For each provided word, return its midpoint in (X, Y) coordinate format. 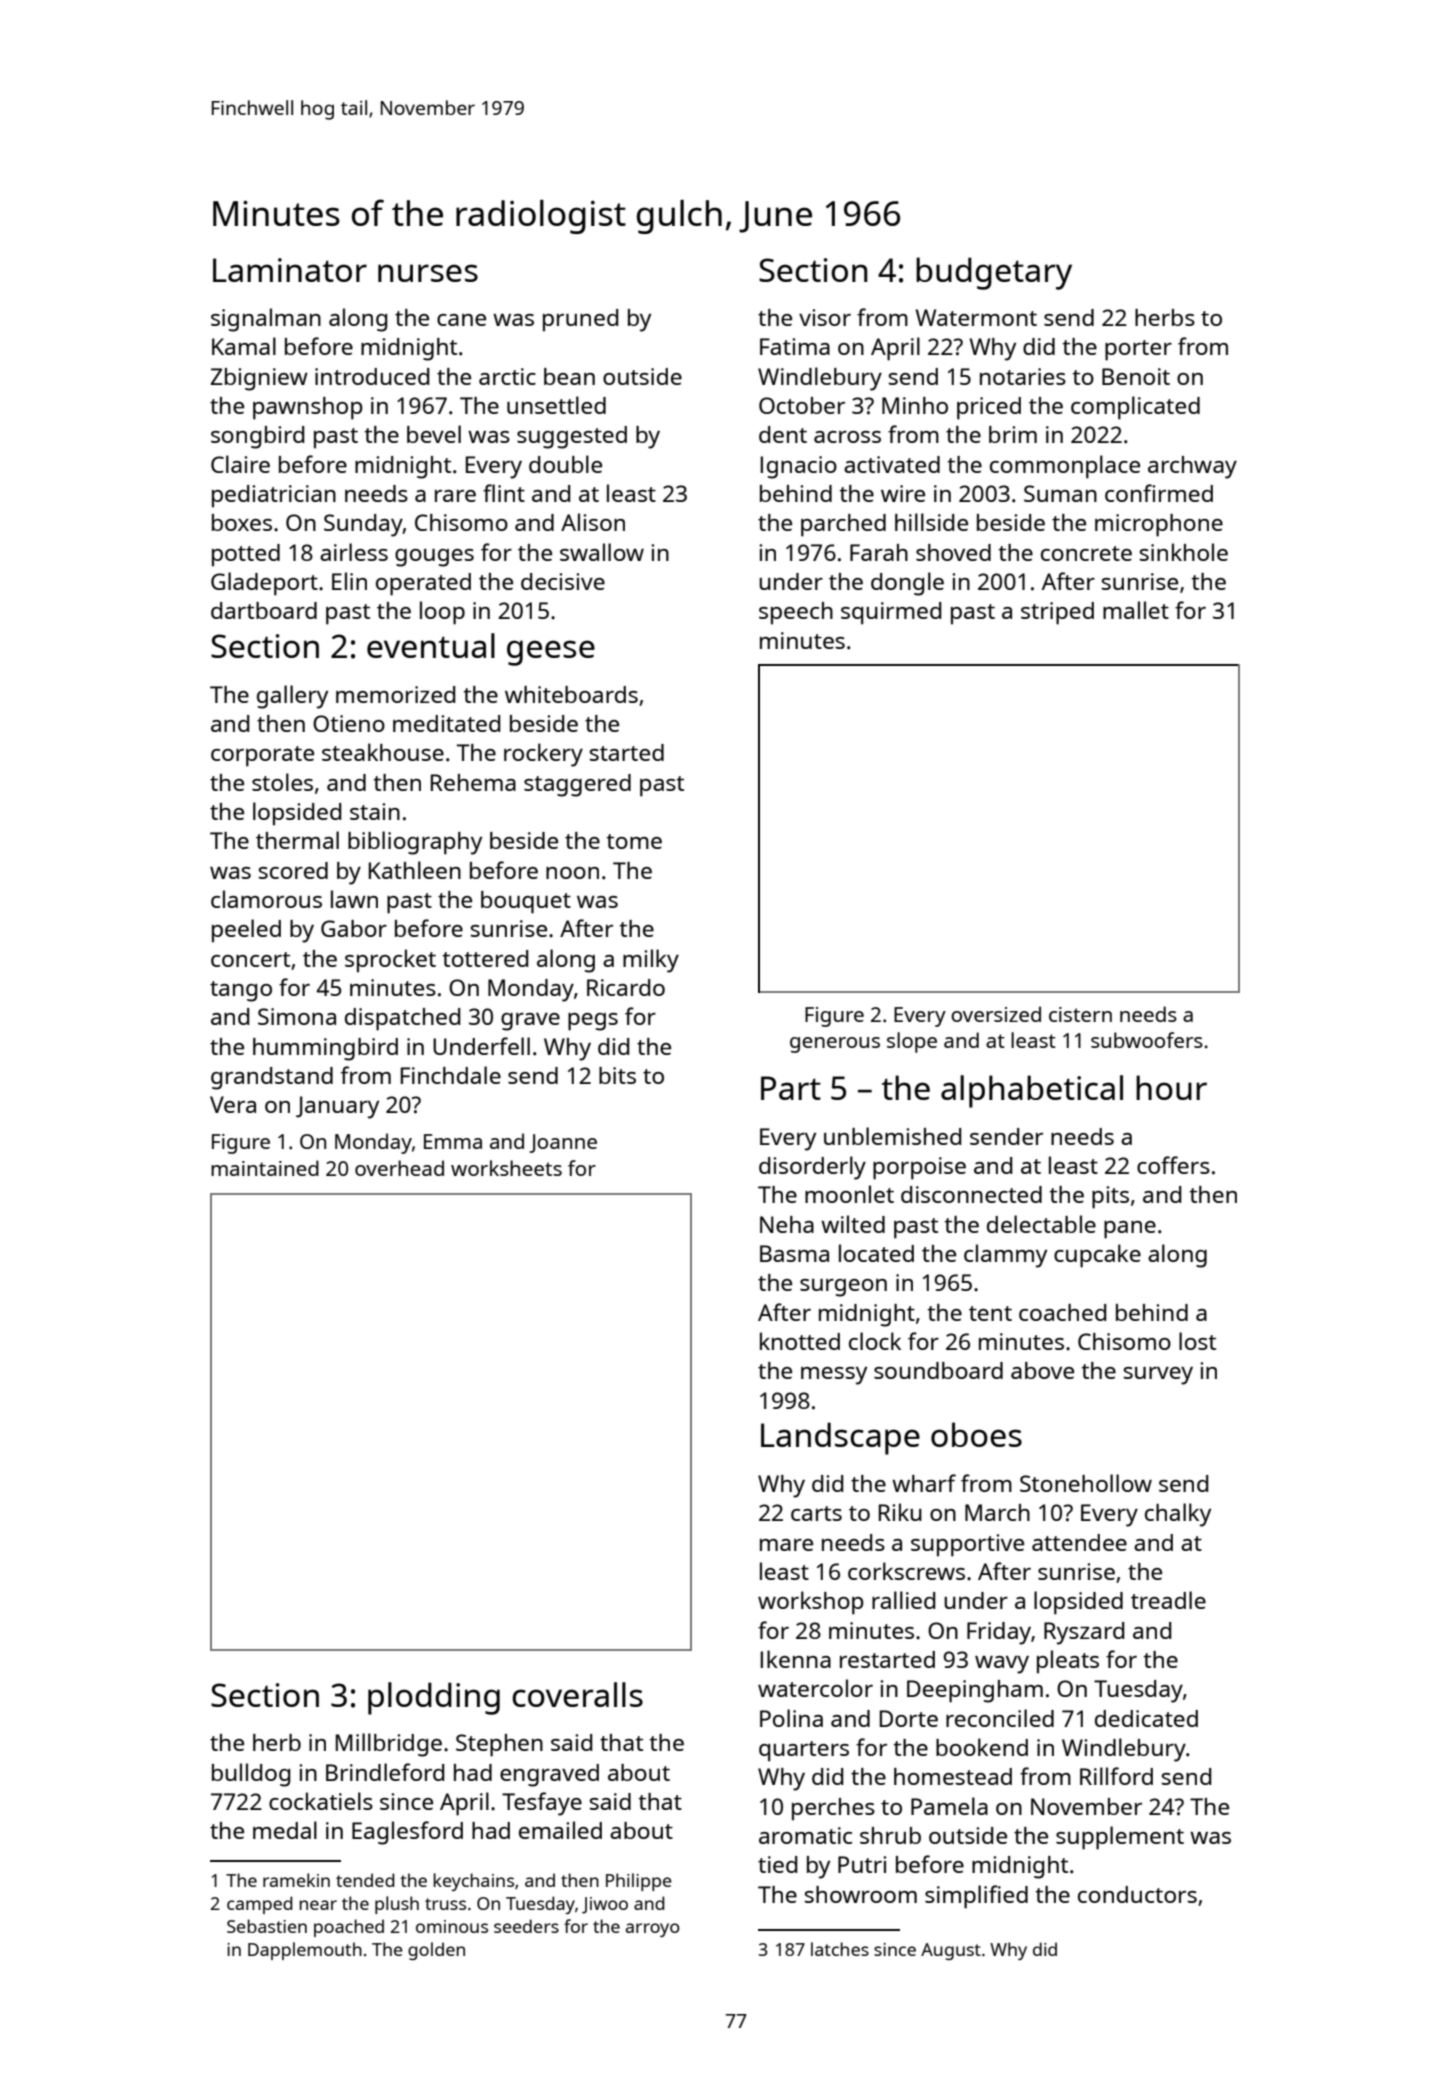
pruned (580, 320)
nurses (428, 273)
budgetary (994, 273)
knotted (800, 1341)
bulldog (251, 1775)
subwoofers (1147, 1040)
